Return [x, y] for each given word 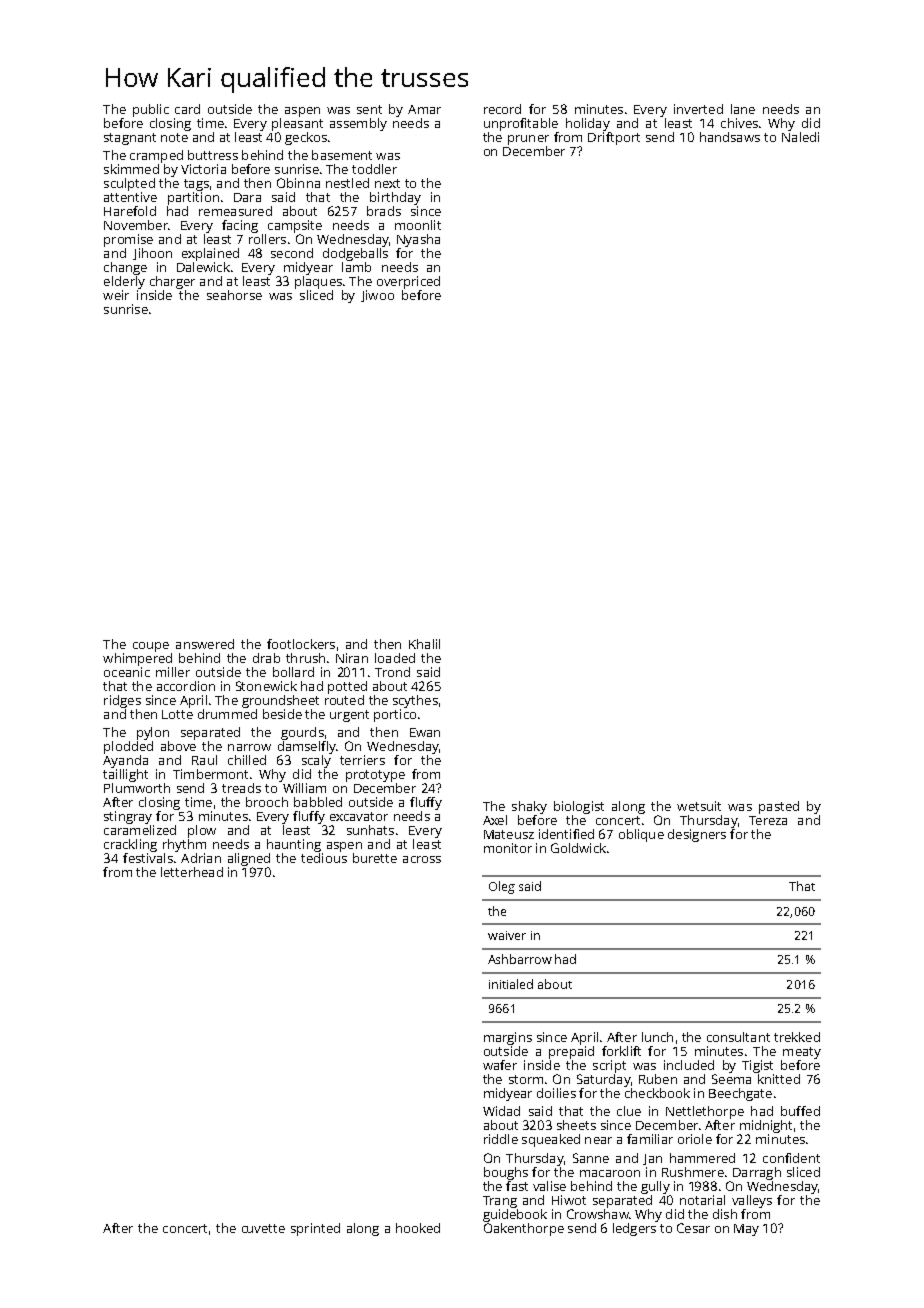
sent [369, 109]
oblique [641, 835]
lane [743, 109]
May [746, 1230]
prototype [375, 776]
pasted [779, 807]
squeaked [551, 1140]
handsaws [730, 137]
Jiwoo [377, 296]
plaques [318, 282]
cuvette [263, 1228]
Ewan [425, 732]
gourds [302, 733]
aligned [249, 859]
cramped [156, 156]
